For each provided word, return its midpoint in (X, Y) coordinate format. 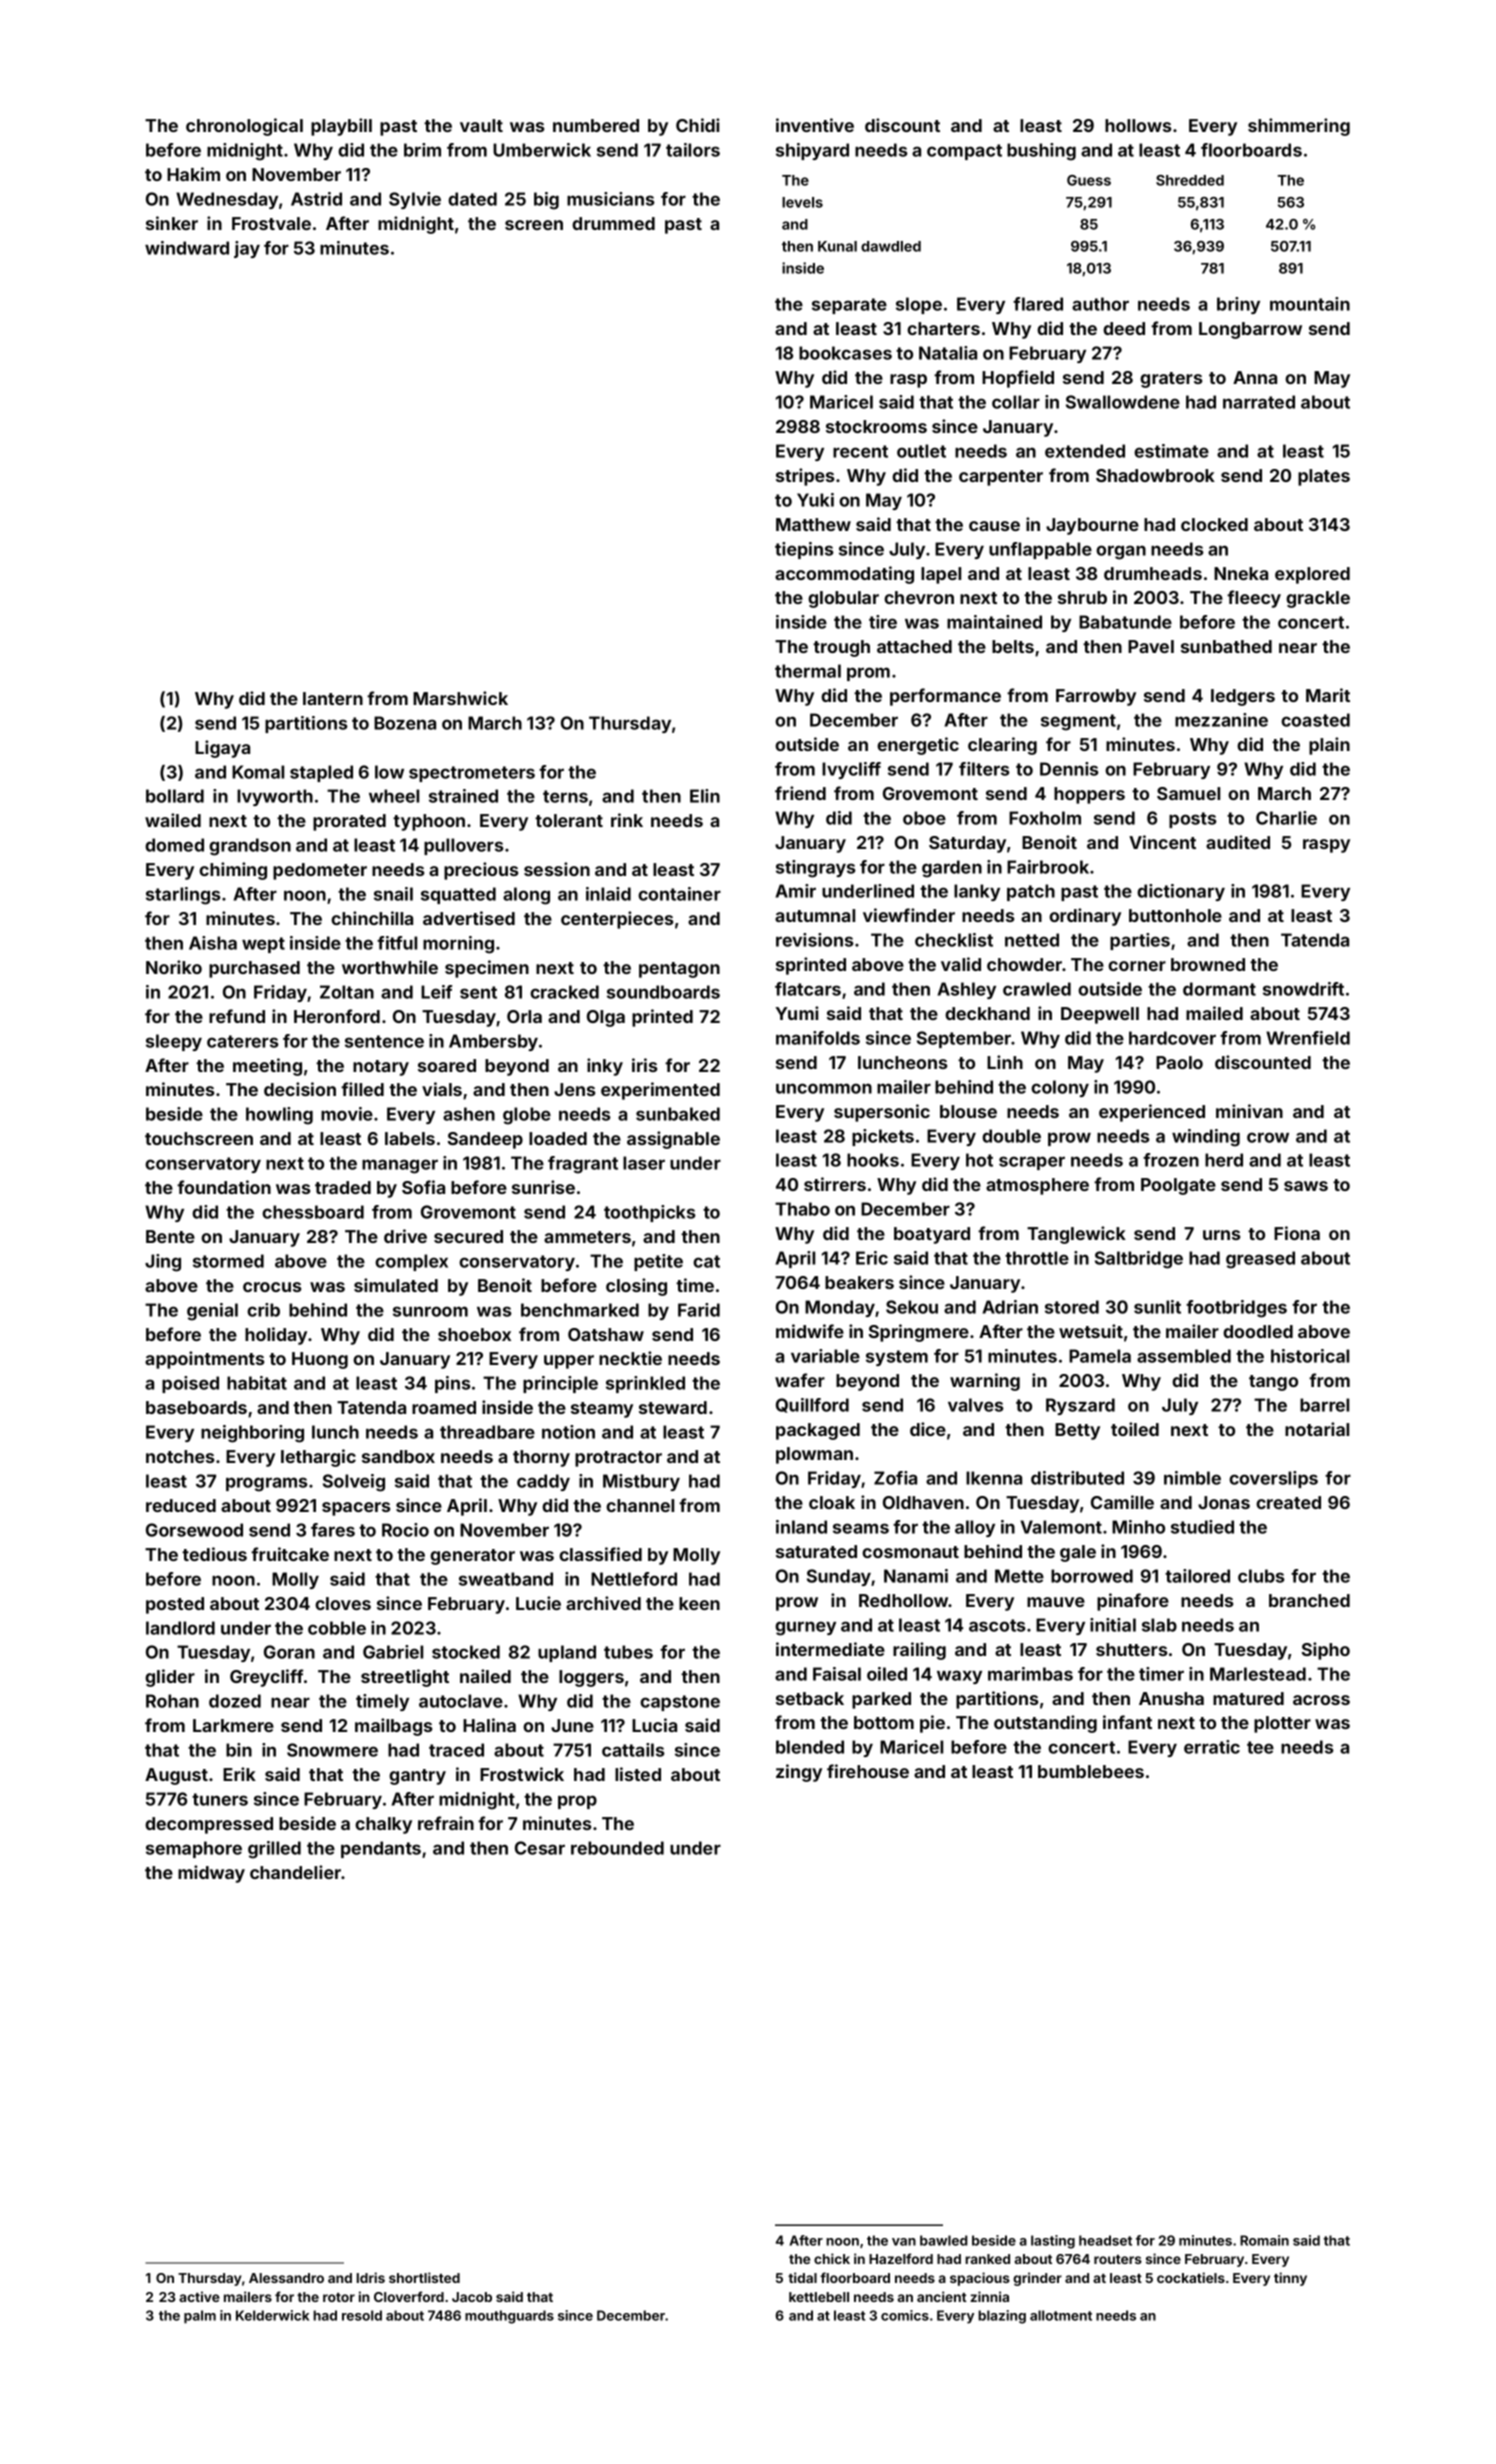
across (1321, 1700)
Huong (320, 1360)
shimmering (1299, 127)
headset (1105, 2240)
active (199, 2296)
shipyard (812, 151)
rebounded (617, 1848)
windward (187, 248)
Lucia (654, 1725)
